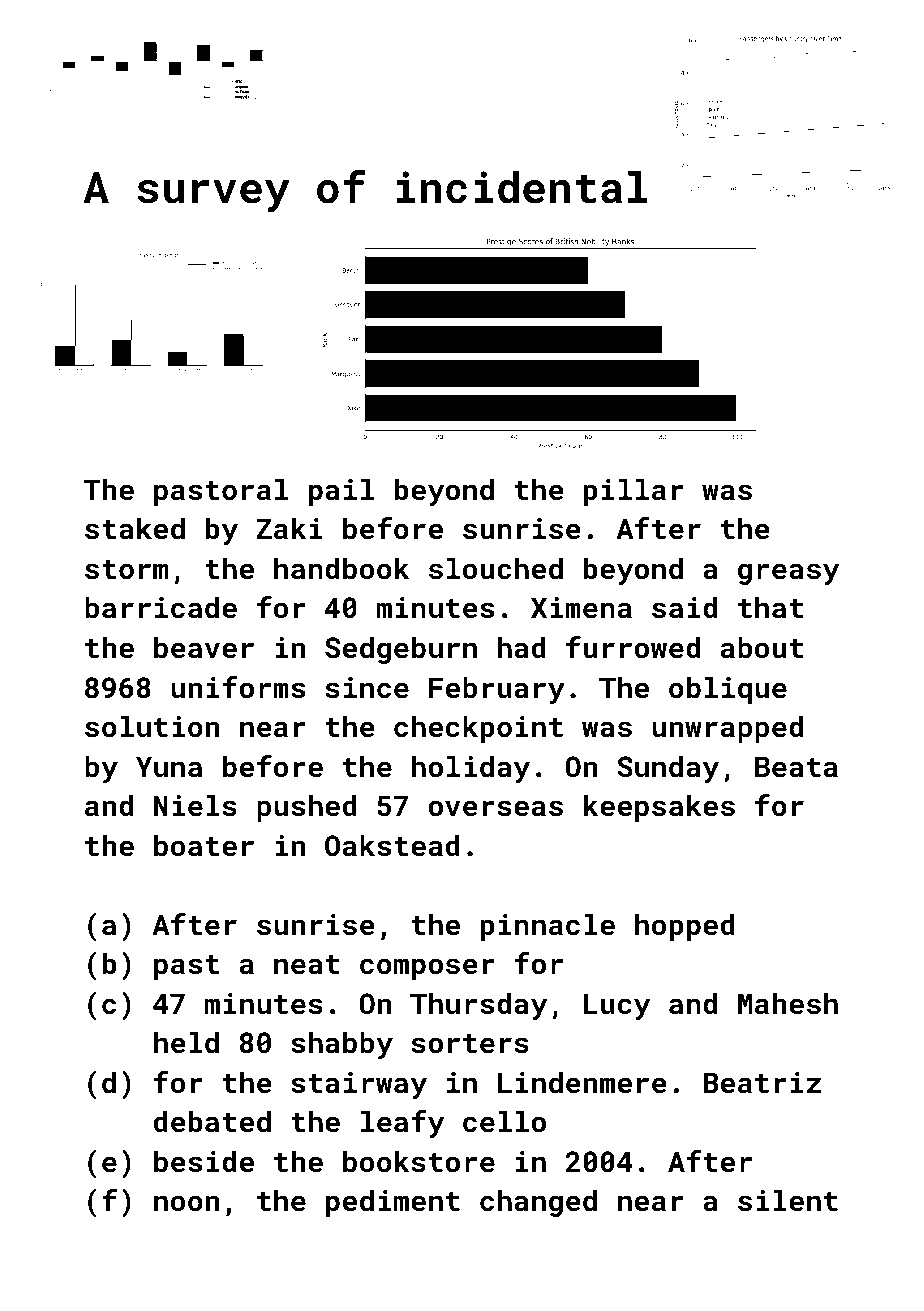  I want to click on pillar, so click(634, 492).
